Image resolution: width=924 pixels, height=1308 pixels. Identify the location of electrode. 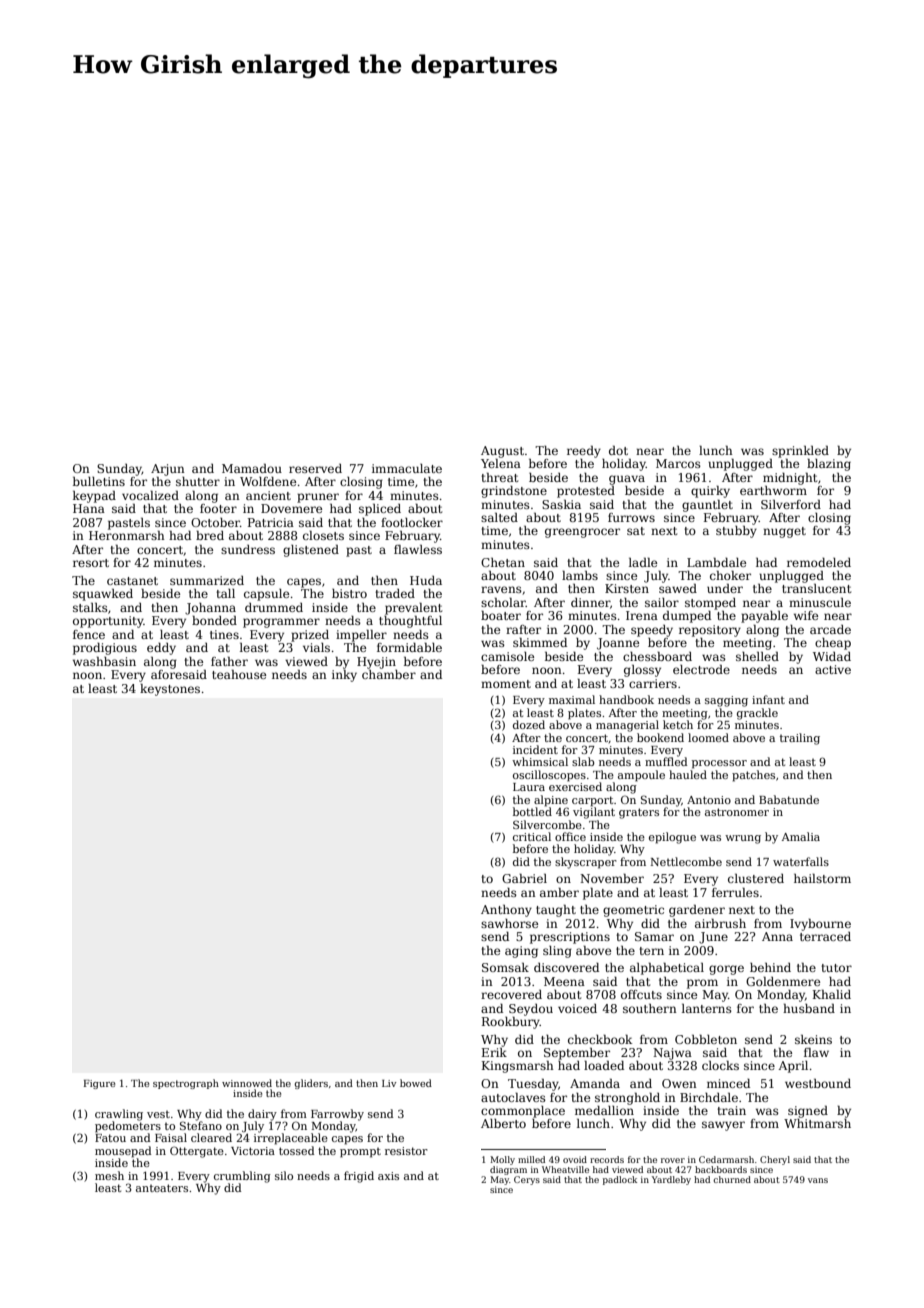
(701, 669).
